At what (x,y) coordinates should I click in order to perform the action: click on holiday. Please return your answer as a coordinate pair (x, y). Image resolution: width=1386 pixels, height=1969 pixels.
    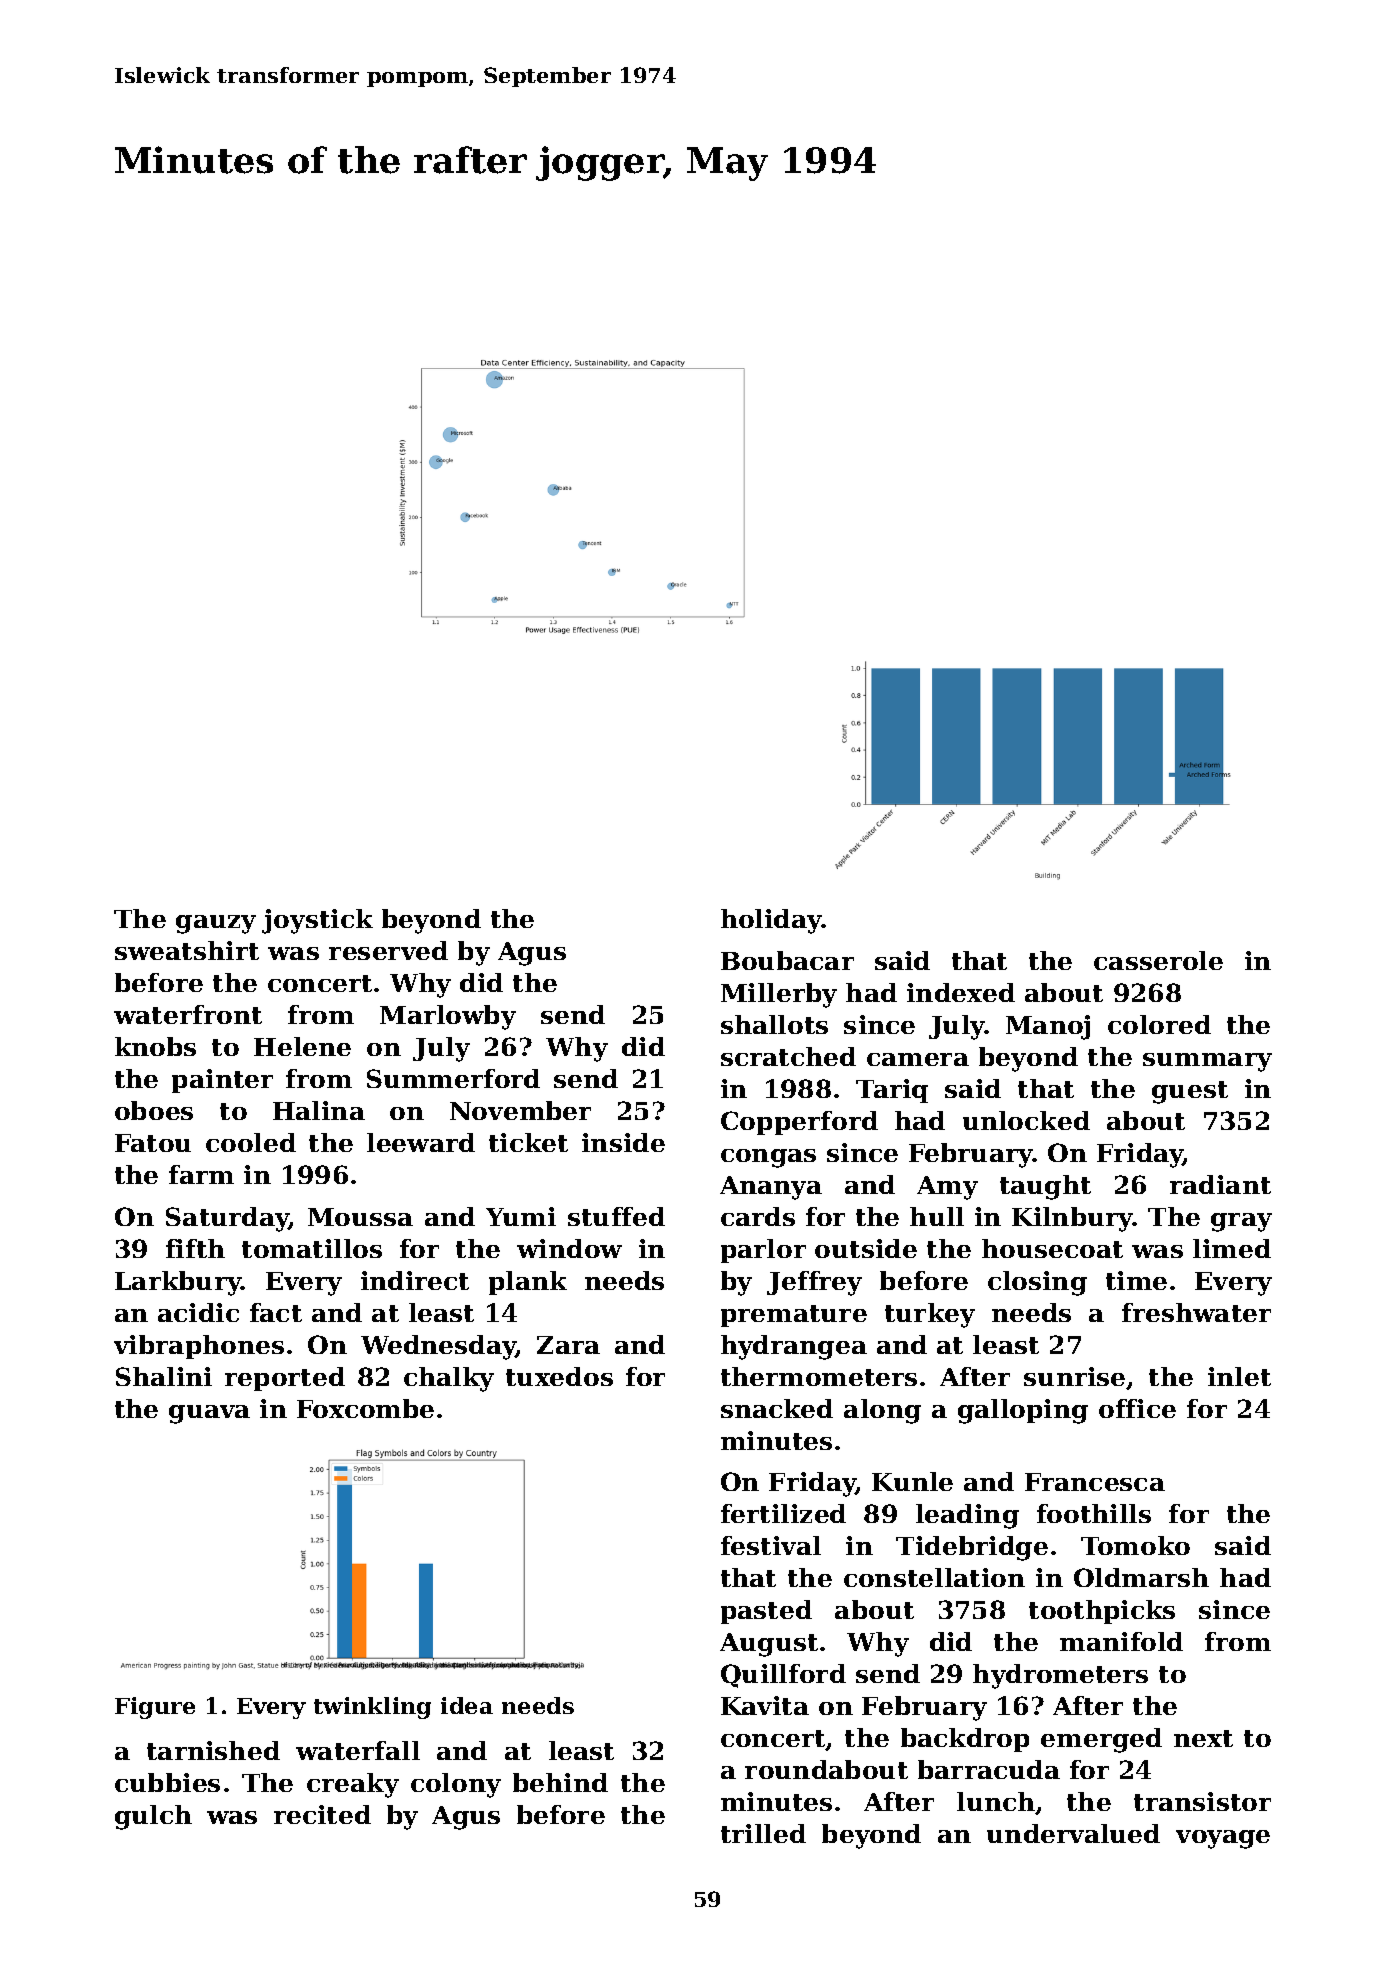
    Looking at the image, I should click on (771, 921).
